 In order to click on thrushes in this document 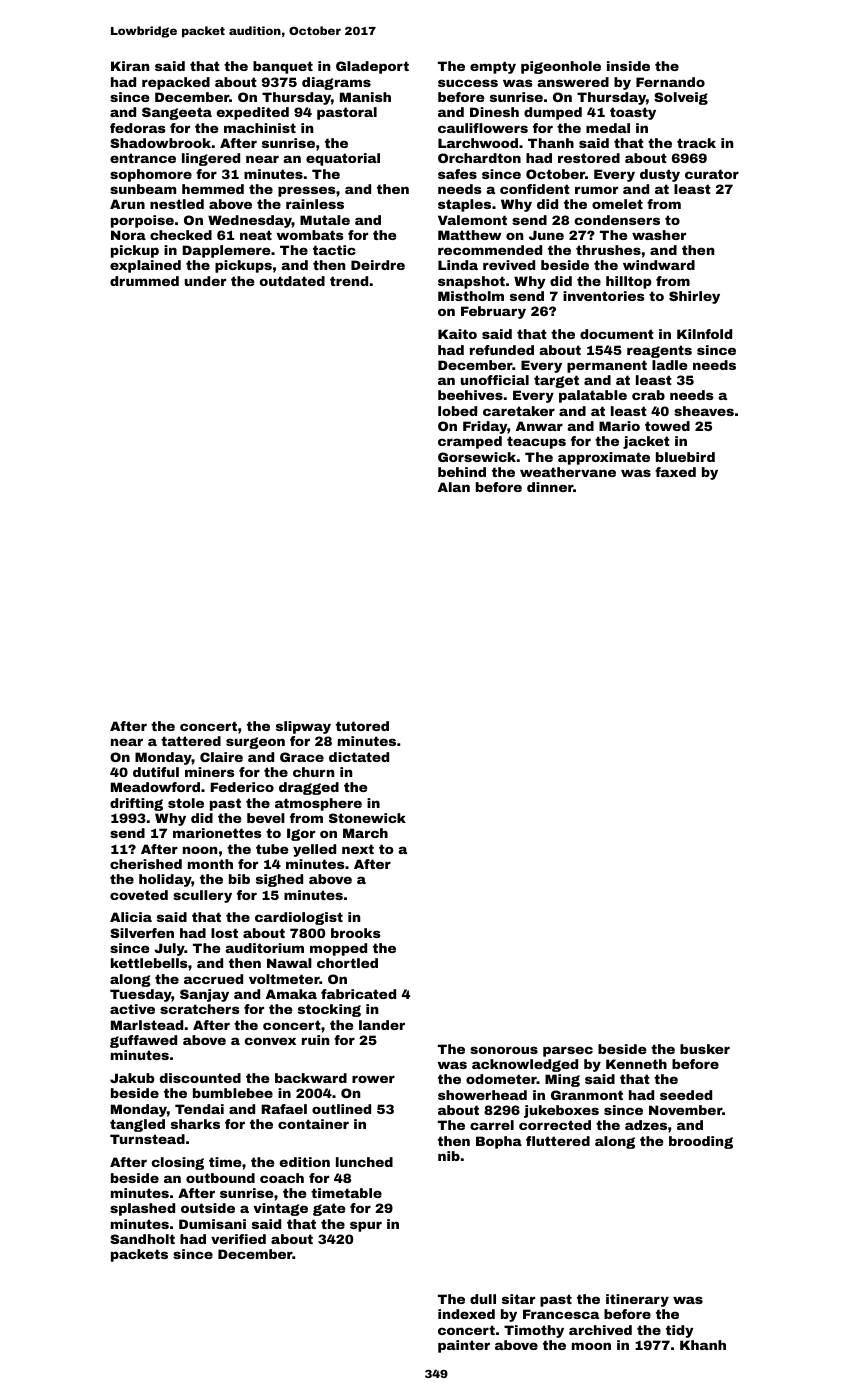, I will do `click(608, 250)`.
